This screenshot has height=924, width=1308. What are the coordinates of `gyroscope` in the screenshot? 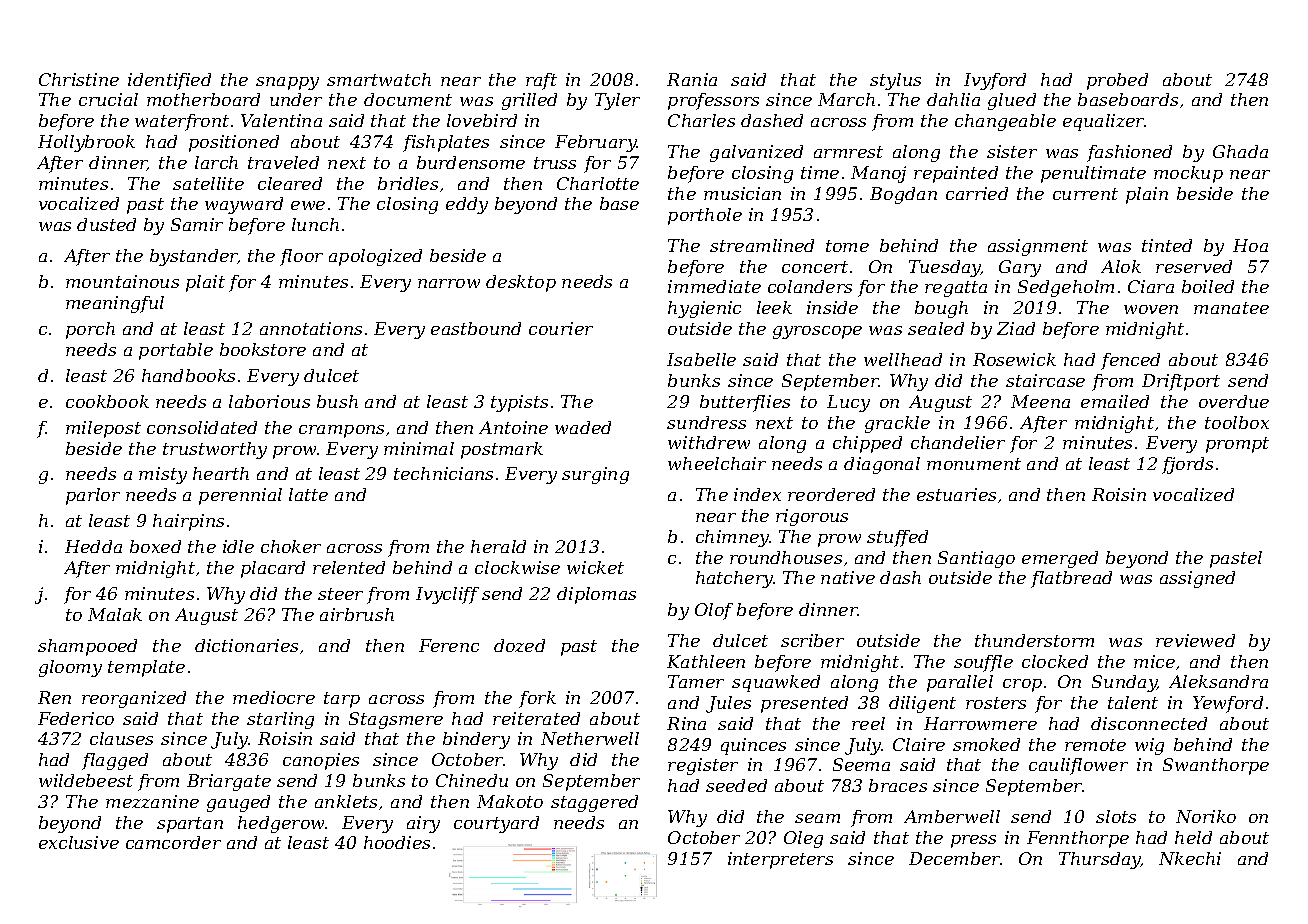 It's located at (817, 332).
